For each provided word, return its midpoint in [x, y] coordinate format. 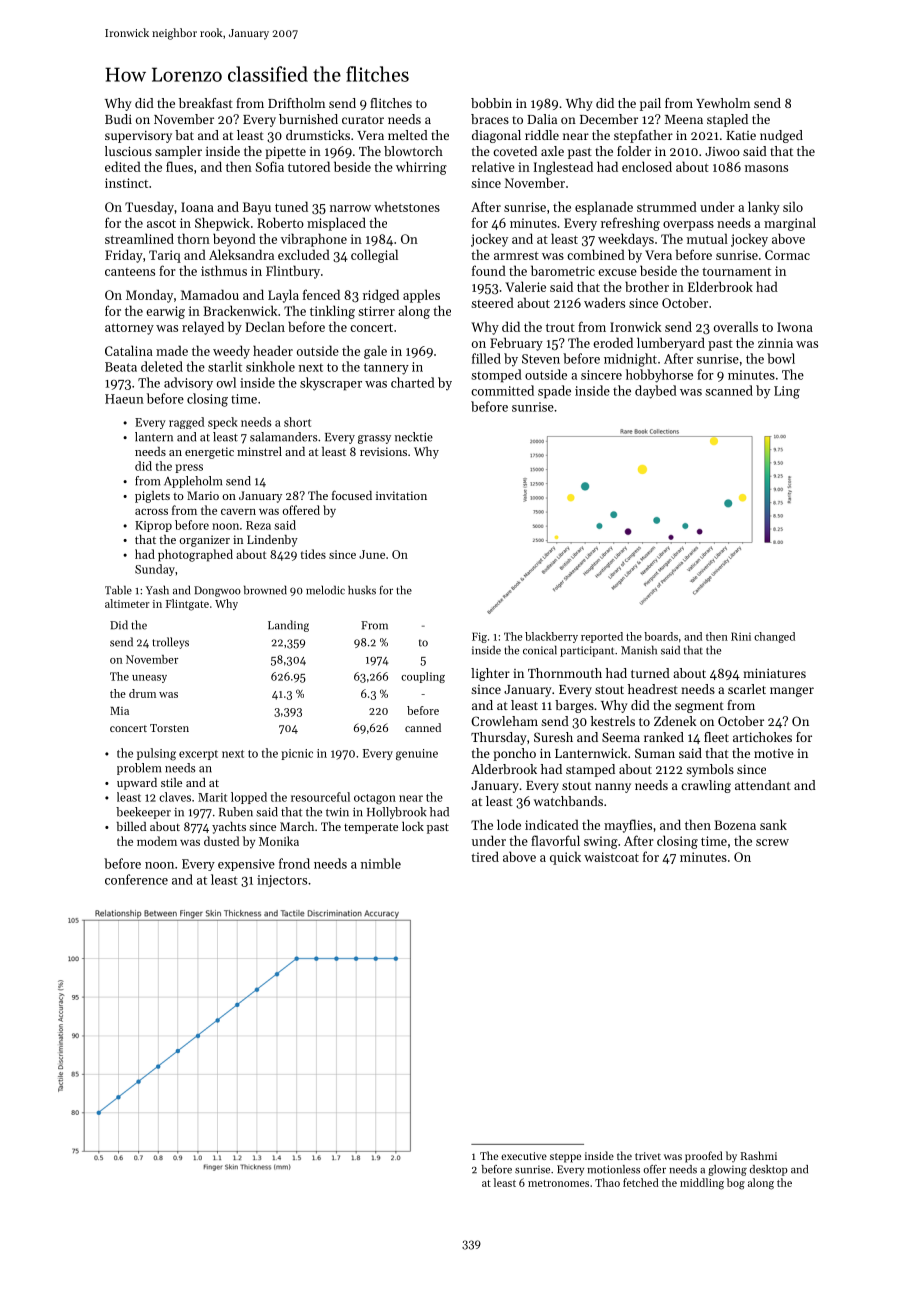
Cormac [787, 255]
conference [136, 879]
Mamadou [210, 294]
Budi [118, 119]
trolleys [170, 643]
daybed [656, 392]
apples [421, 296]
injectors [282, 881]
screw [772, 842]
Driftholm [296, 103]
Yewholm [723, 103]
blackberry [551, 637]
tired [485, 856]
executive [524, 1156]
